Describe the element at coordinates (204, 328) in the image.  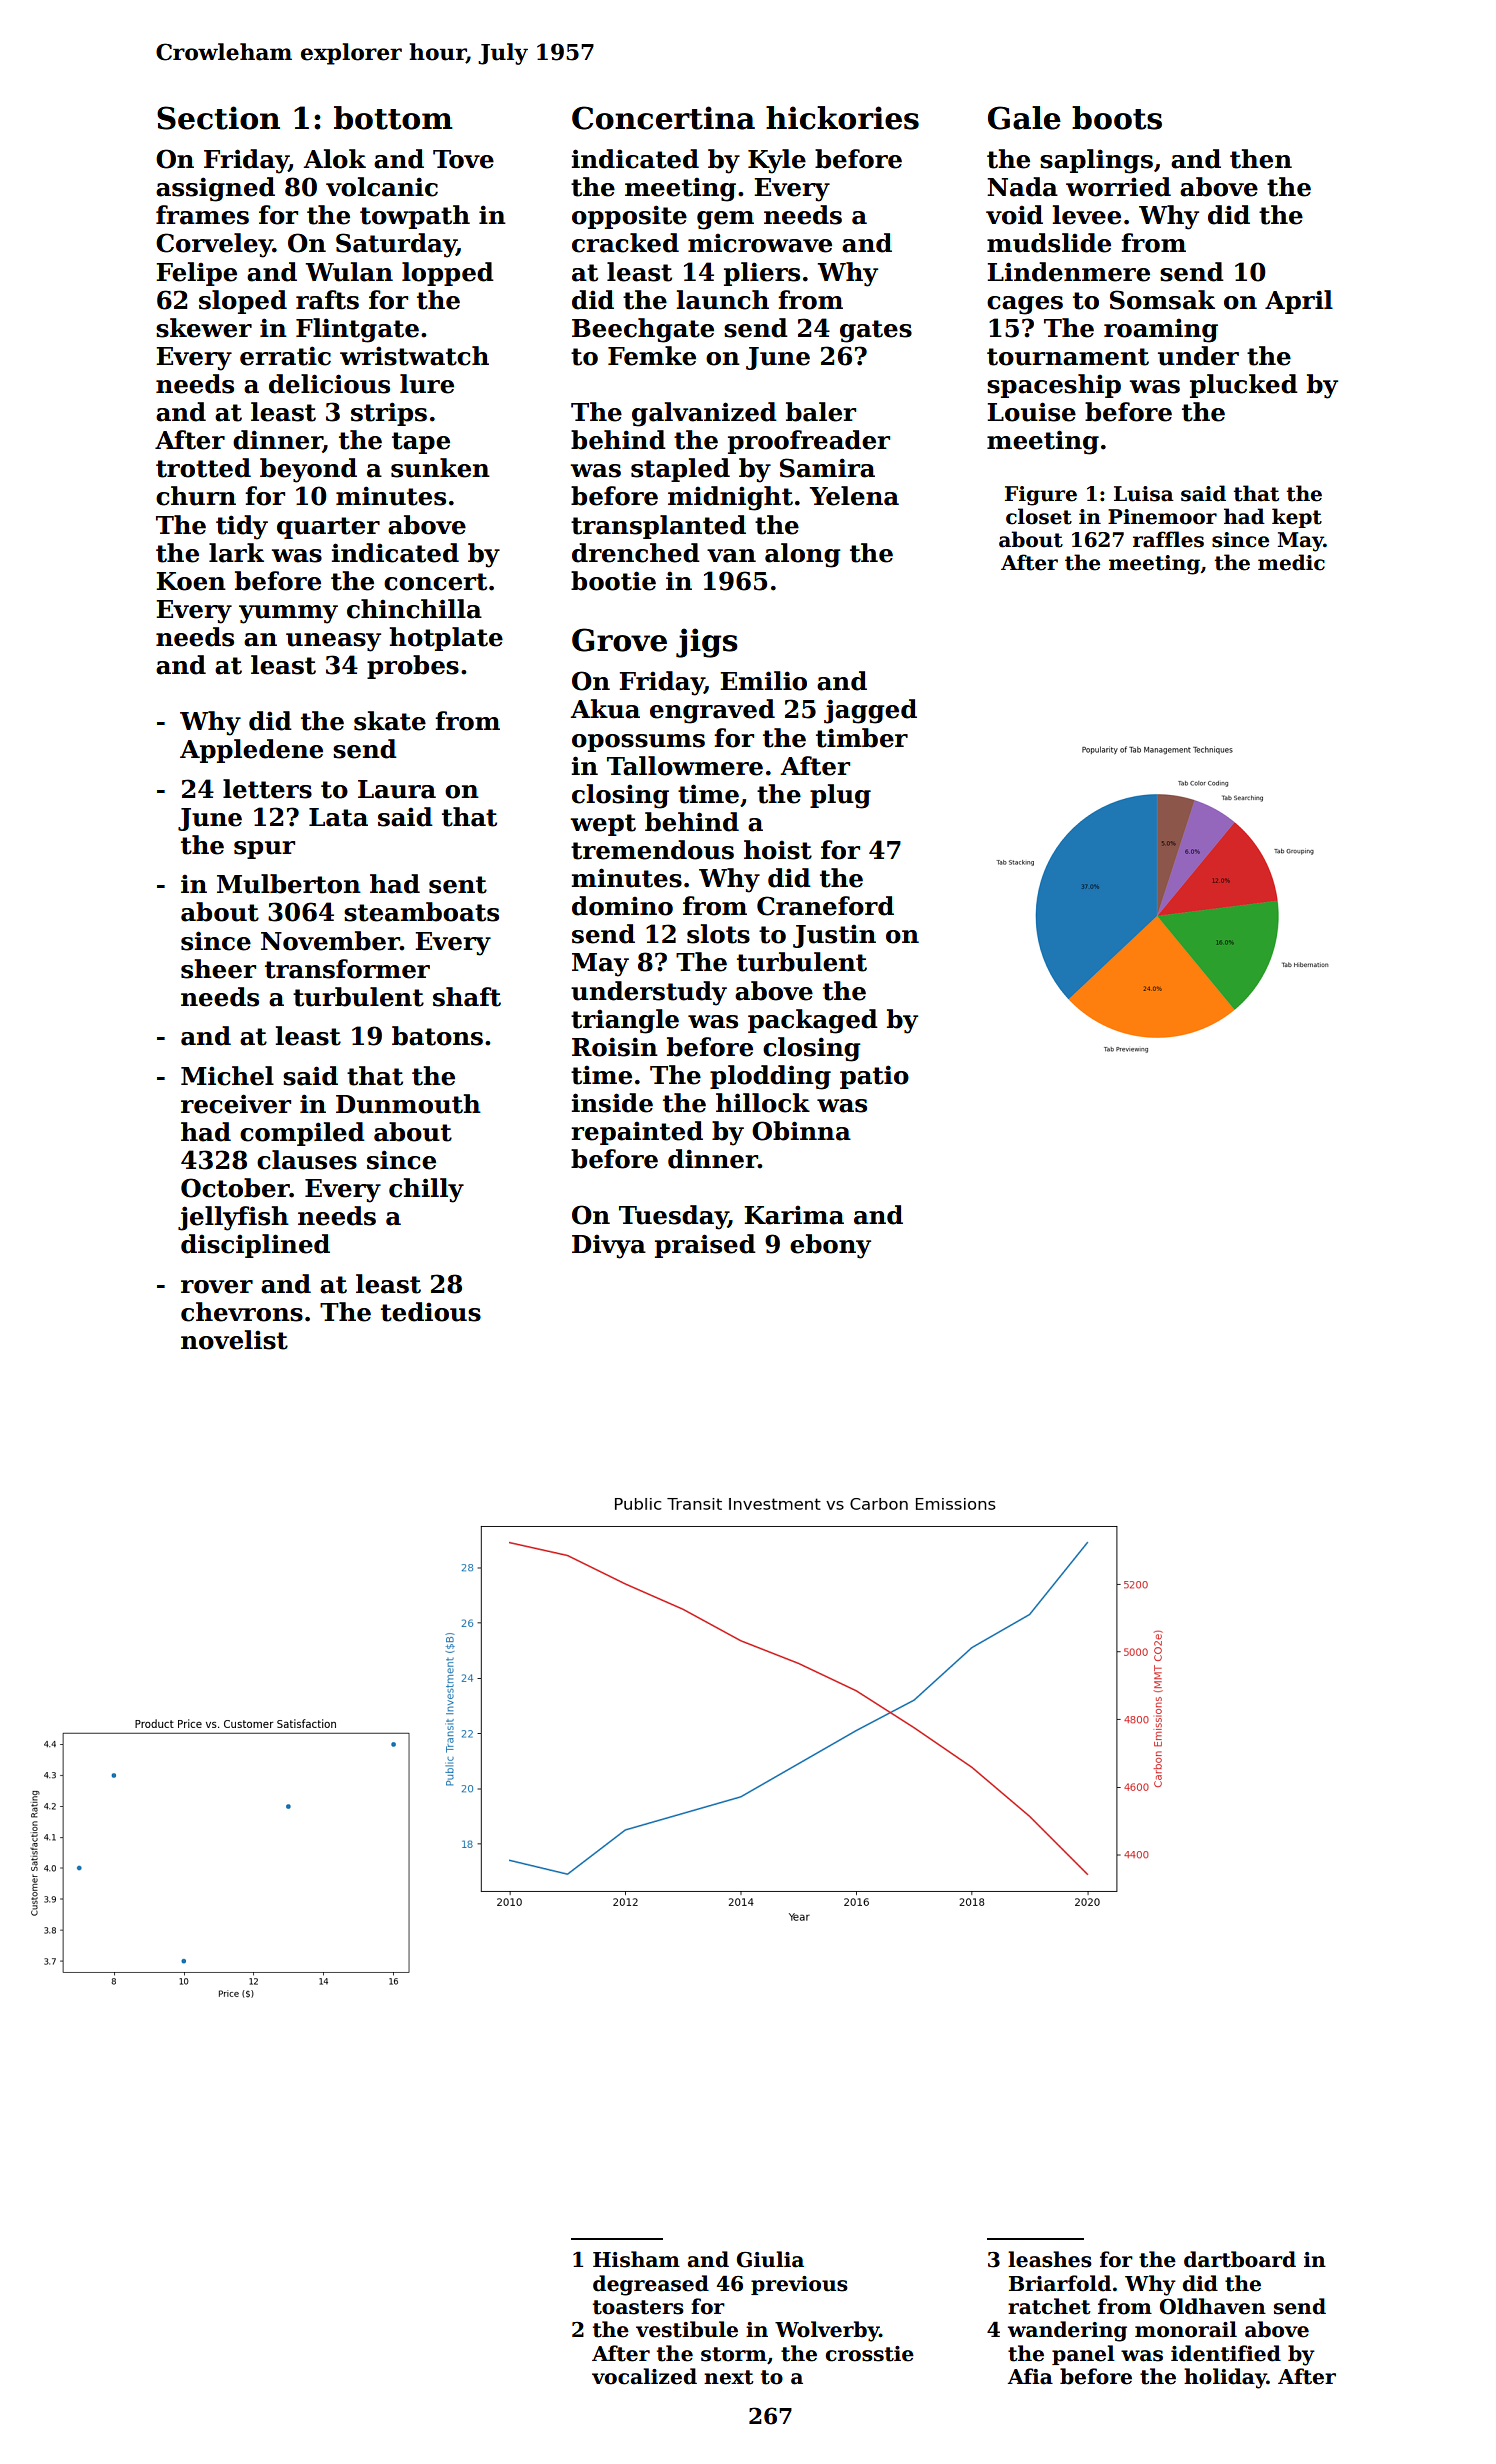
I see `skewer` at that location.
